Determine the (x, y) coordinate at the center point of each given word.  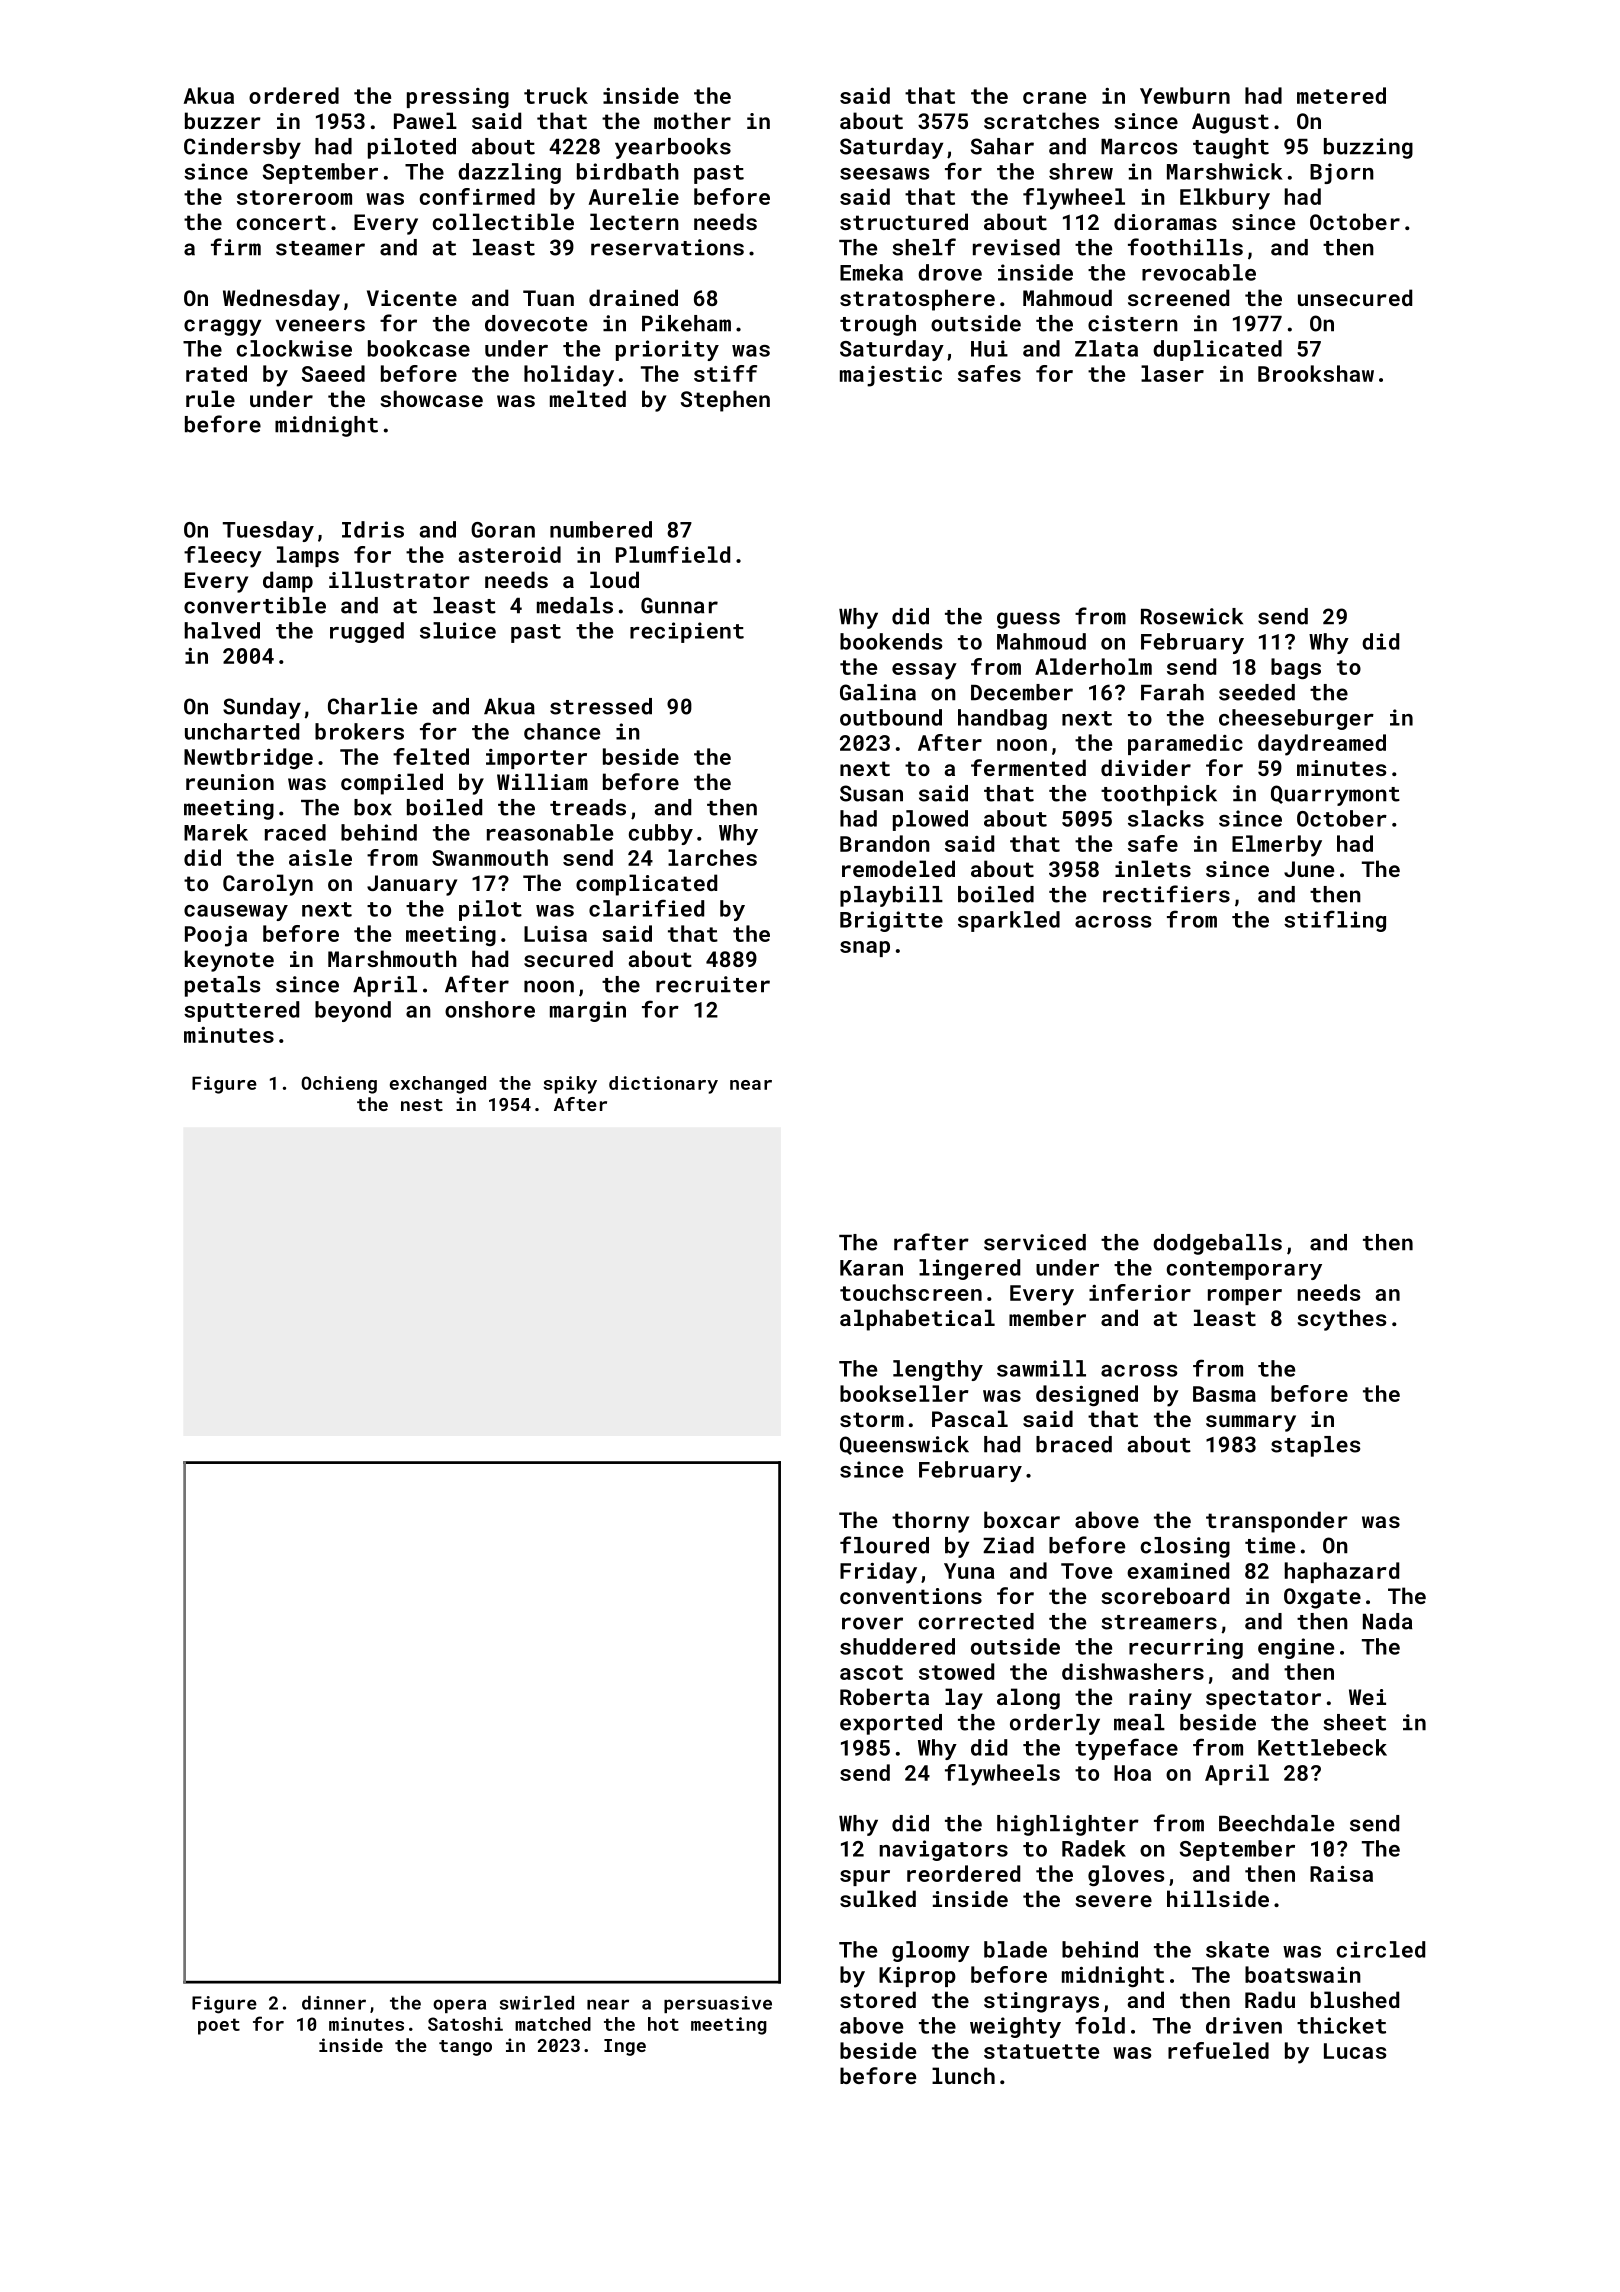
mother (692, 120)
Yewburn (1185, 95)
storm (872, 1419)
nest (422, 1105)
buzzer (223, 120)
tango (465, 2048)
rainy (1160, 1699)
